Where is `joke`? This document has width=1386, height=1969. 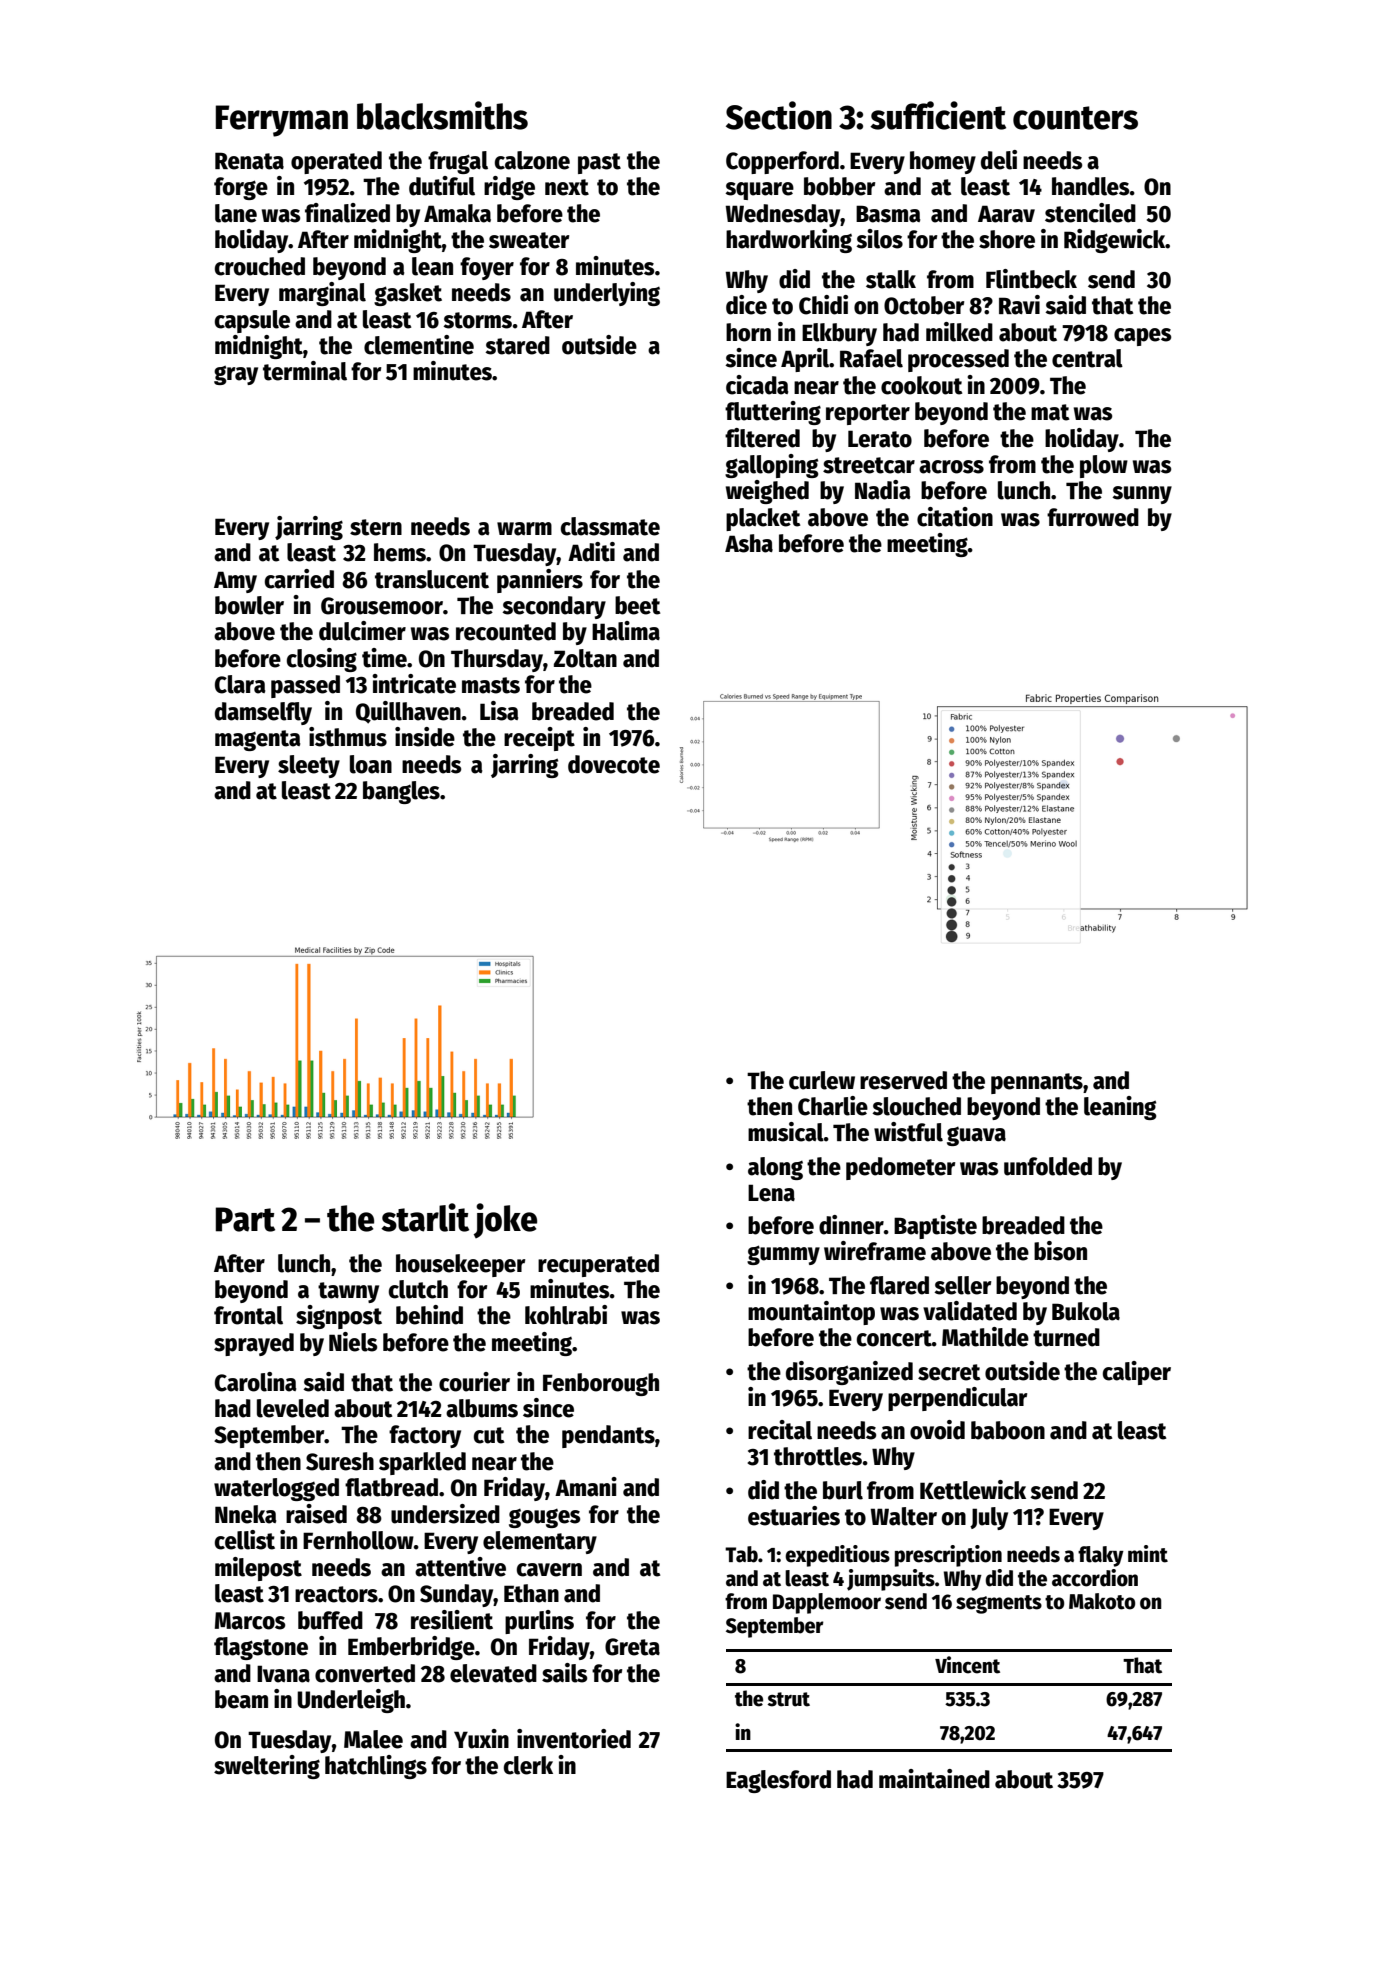 joke is located at coordinates (505, 1220).
